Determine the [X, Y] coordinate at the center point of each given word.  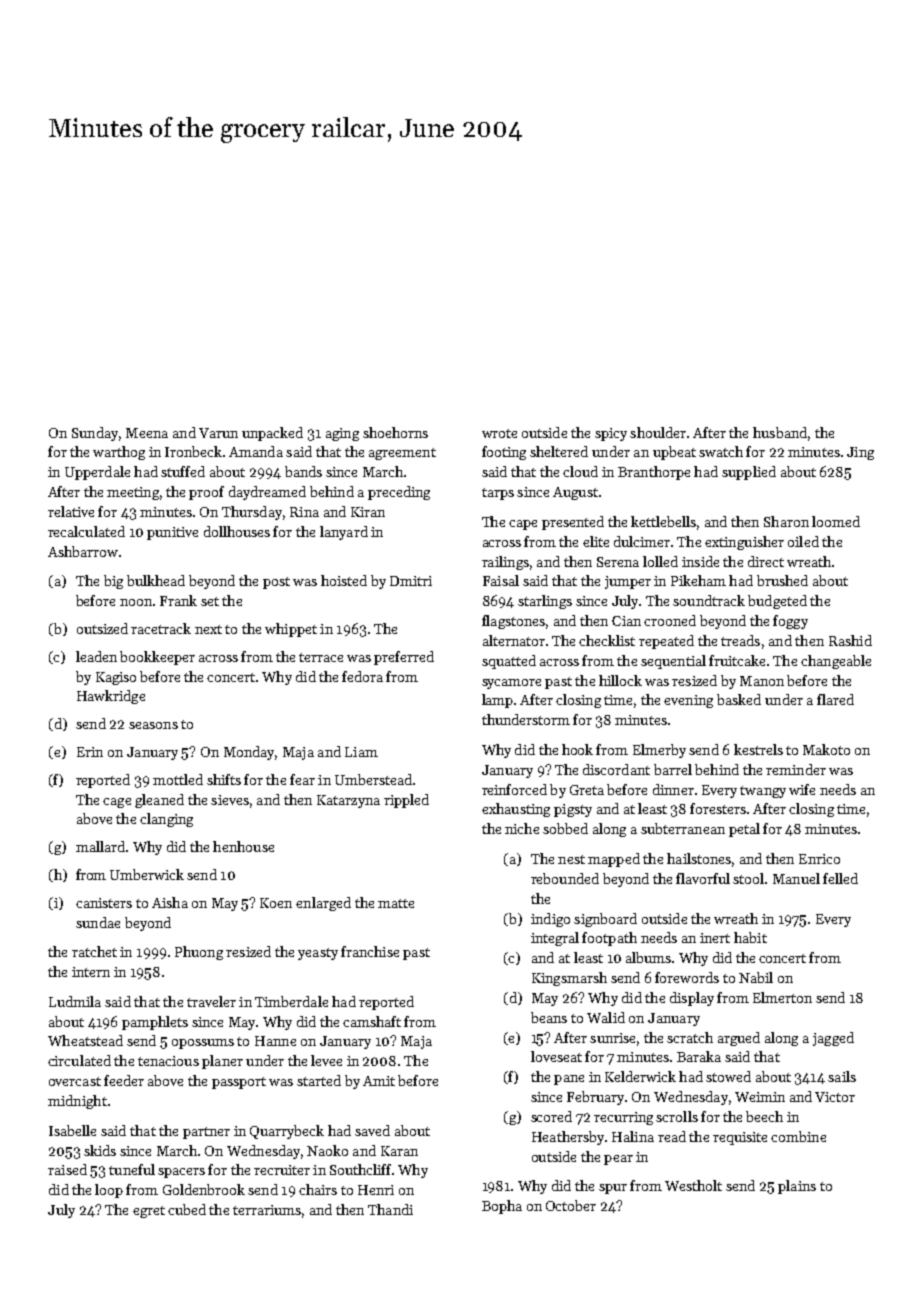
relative [71, 511]
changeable [836, 662]
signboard [605, 920]
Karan [399, 1151]
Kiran [368, 512]
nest [571, 859]
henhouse [243, 846]
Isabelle [72, 1130]
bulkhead [156, 580]
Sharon [786, 521]
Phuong [199, 953]
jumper [628, 582]
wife [802, 789]
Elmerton [782, 997]
